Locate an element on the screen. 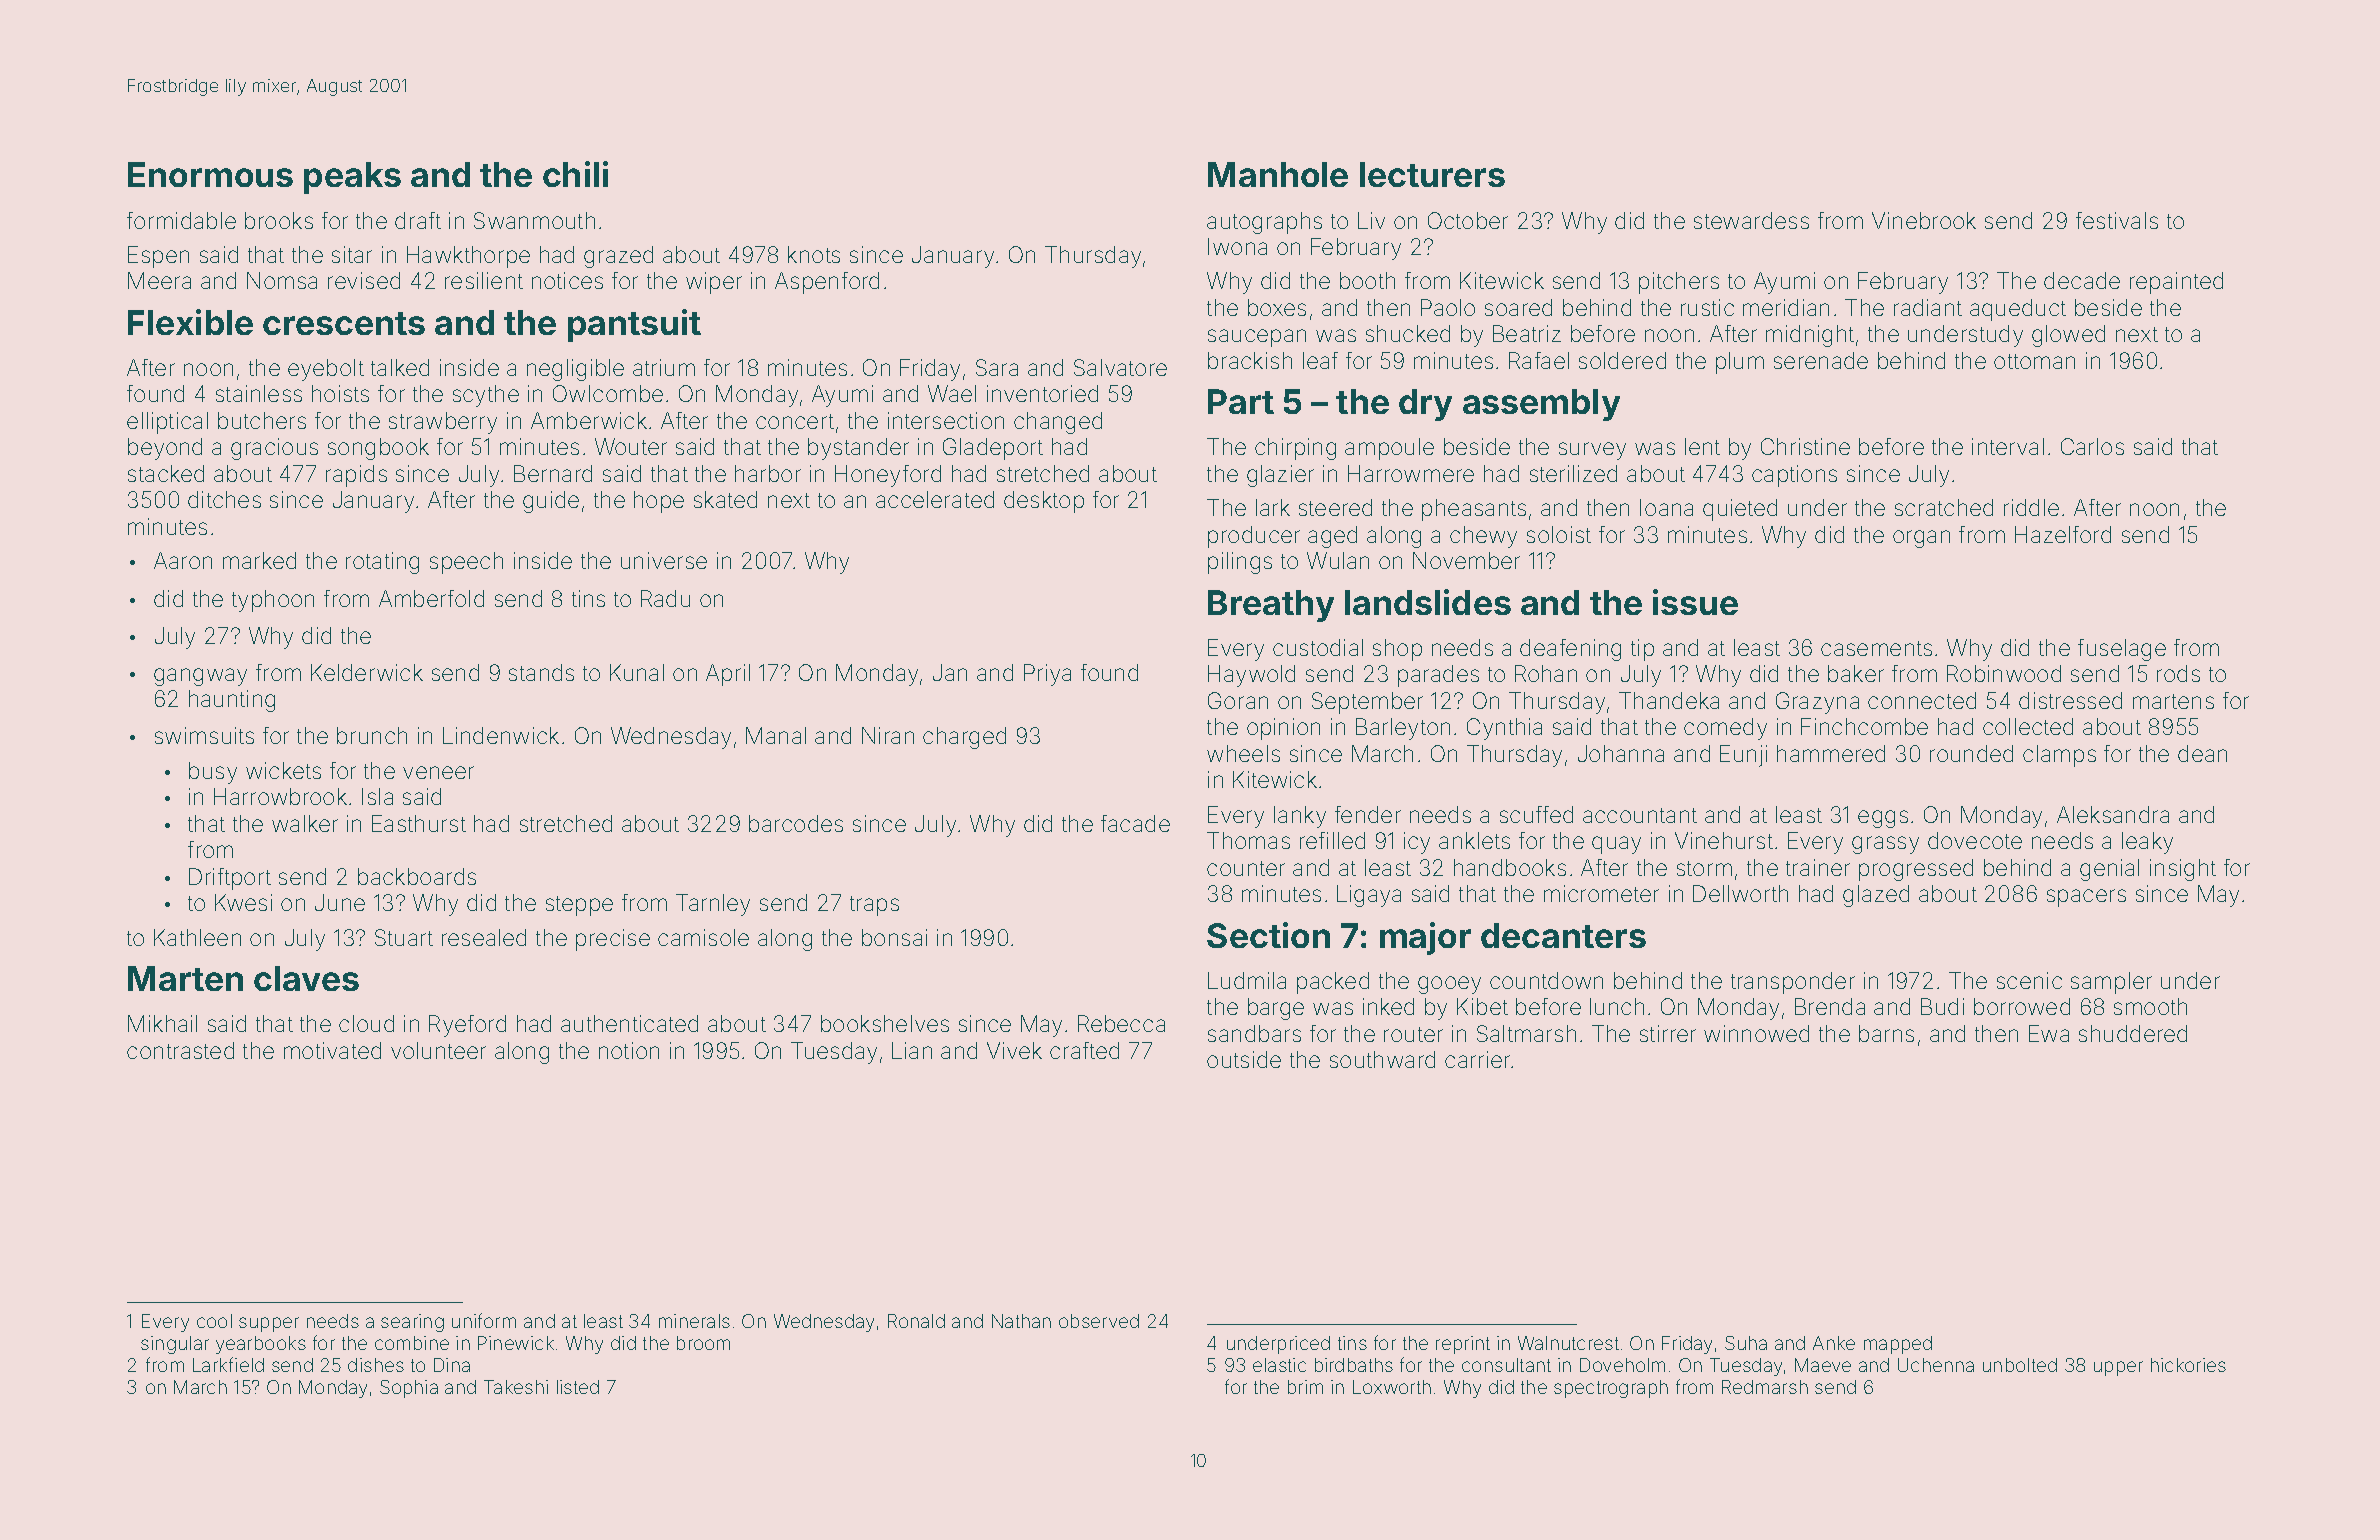 This screenshot has width=2380, height=1540. Suha is located at coordinates (1746, 1343).
